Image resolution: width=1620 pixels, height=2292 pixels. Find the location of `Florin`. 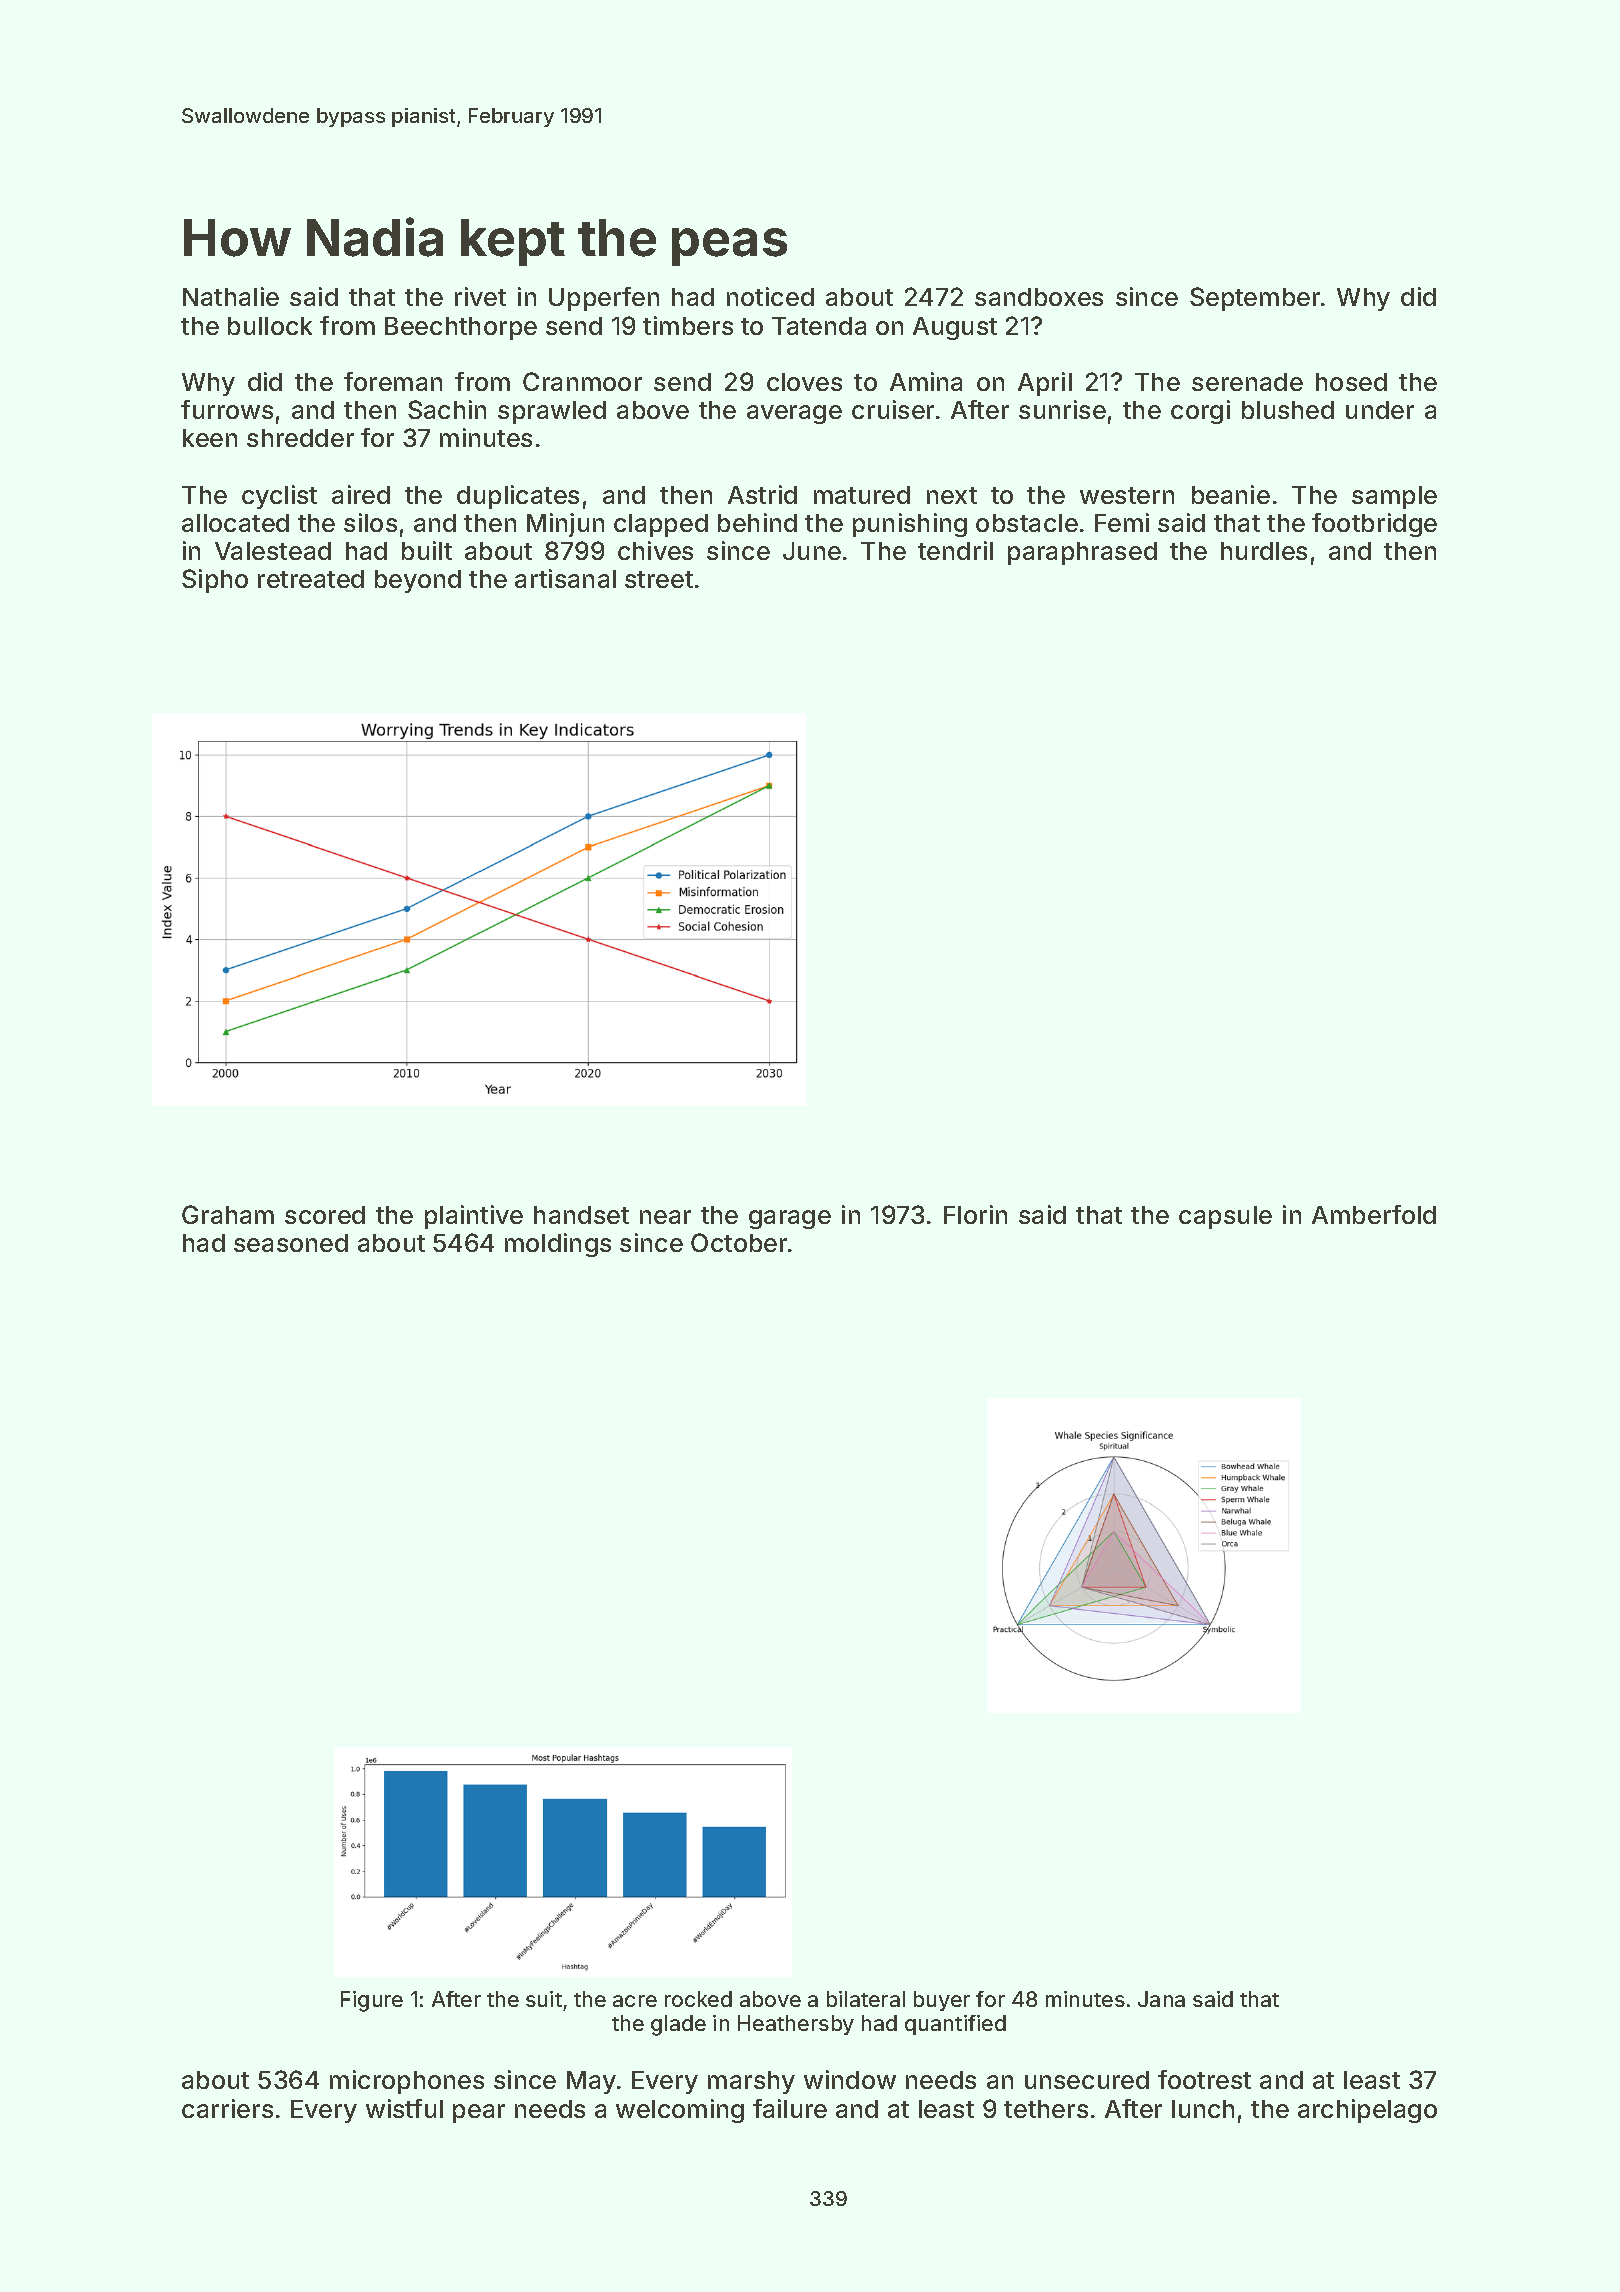

Florin is located at coordinates (975, 1214).
